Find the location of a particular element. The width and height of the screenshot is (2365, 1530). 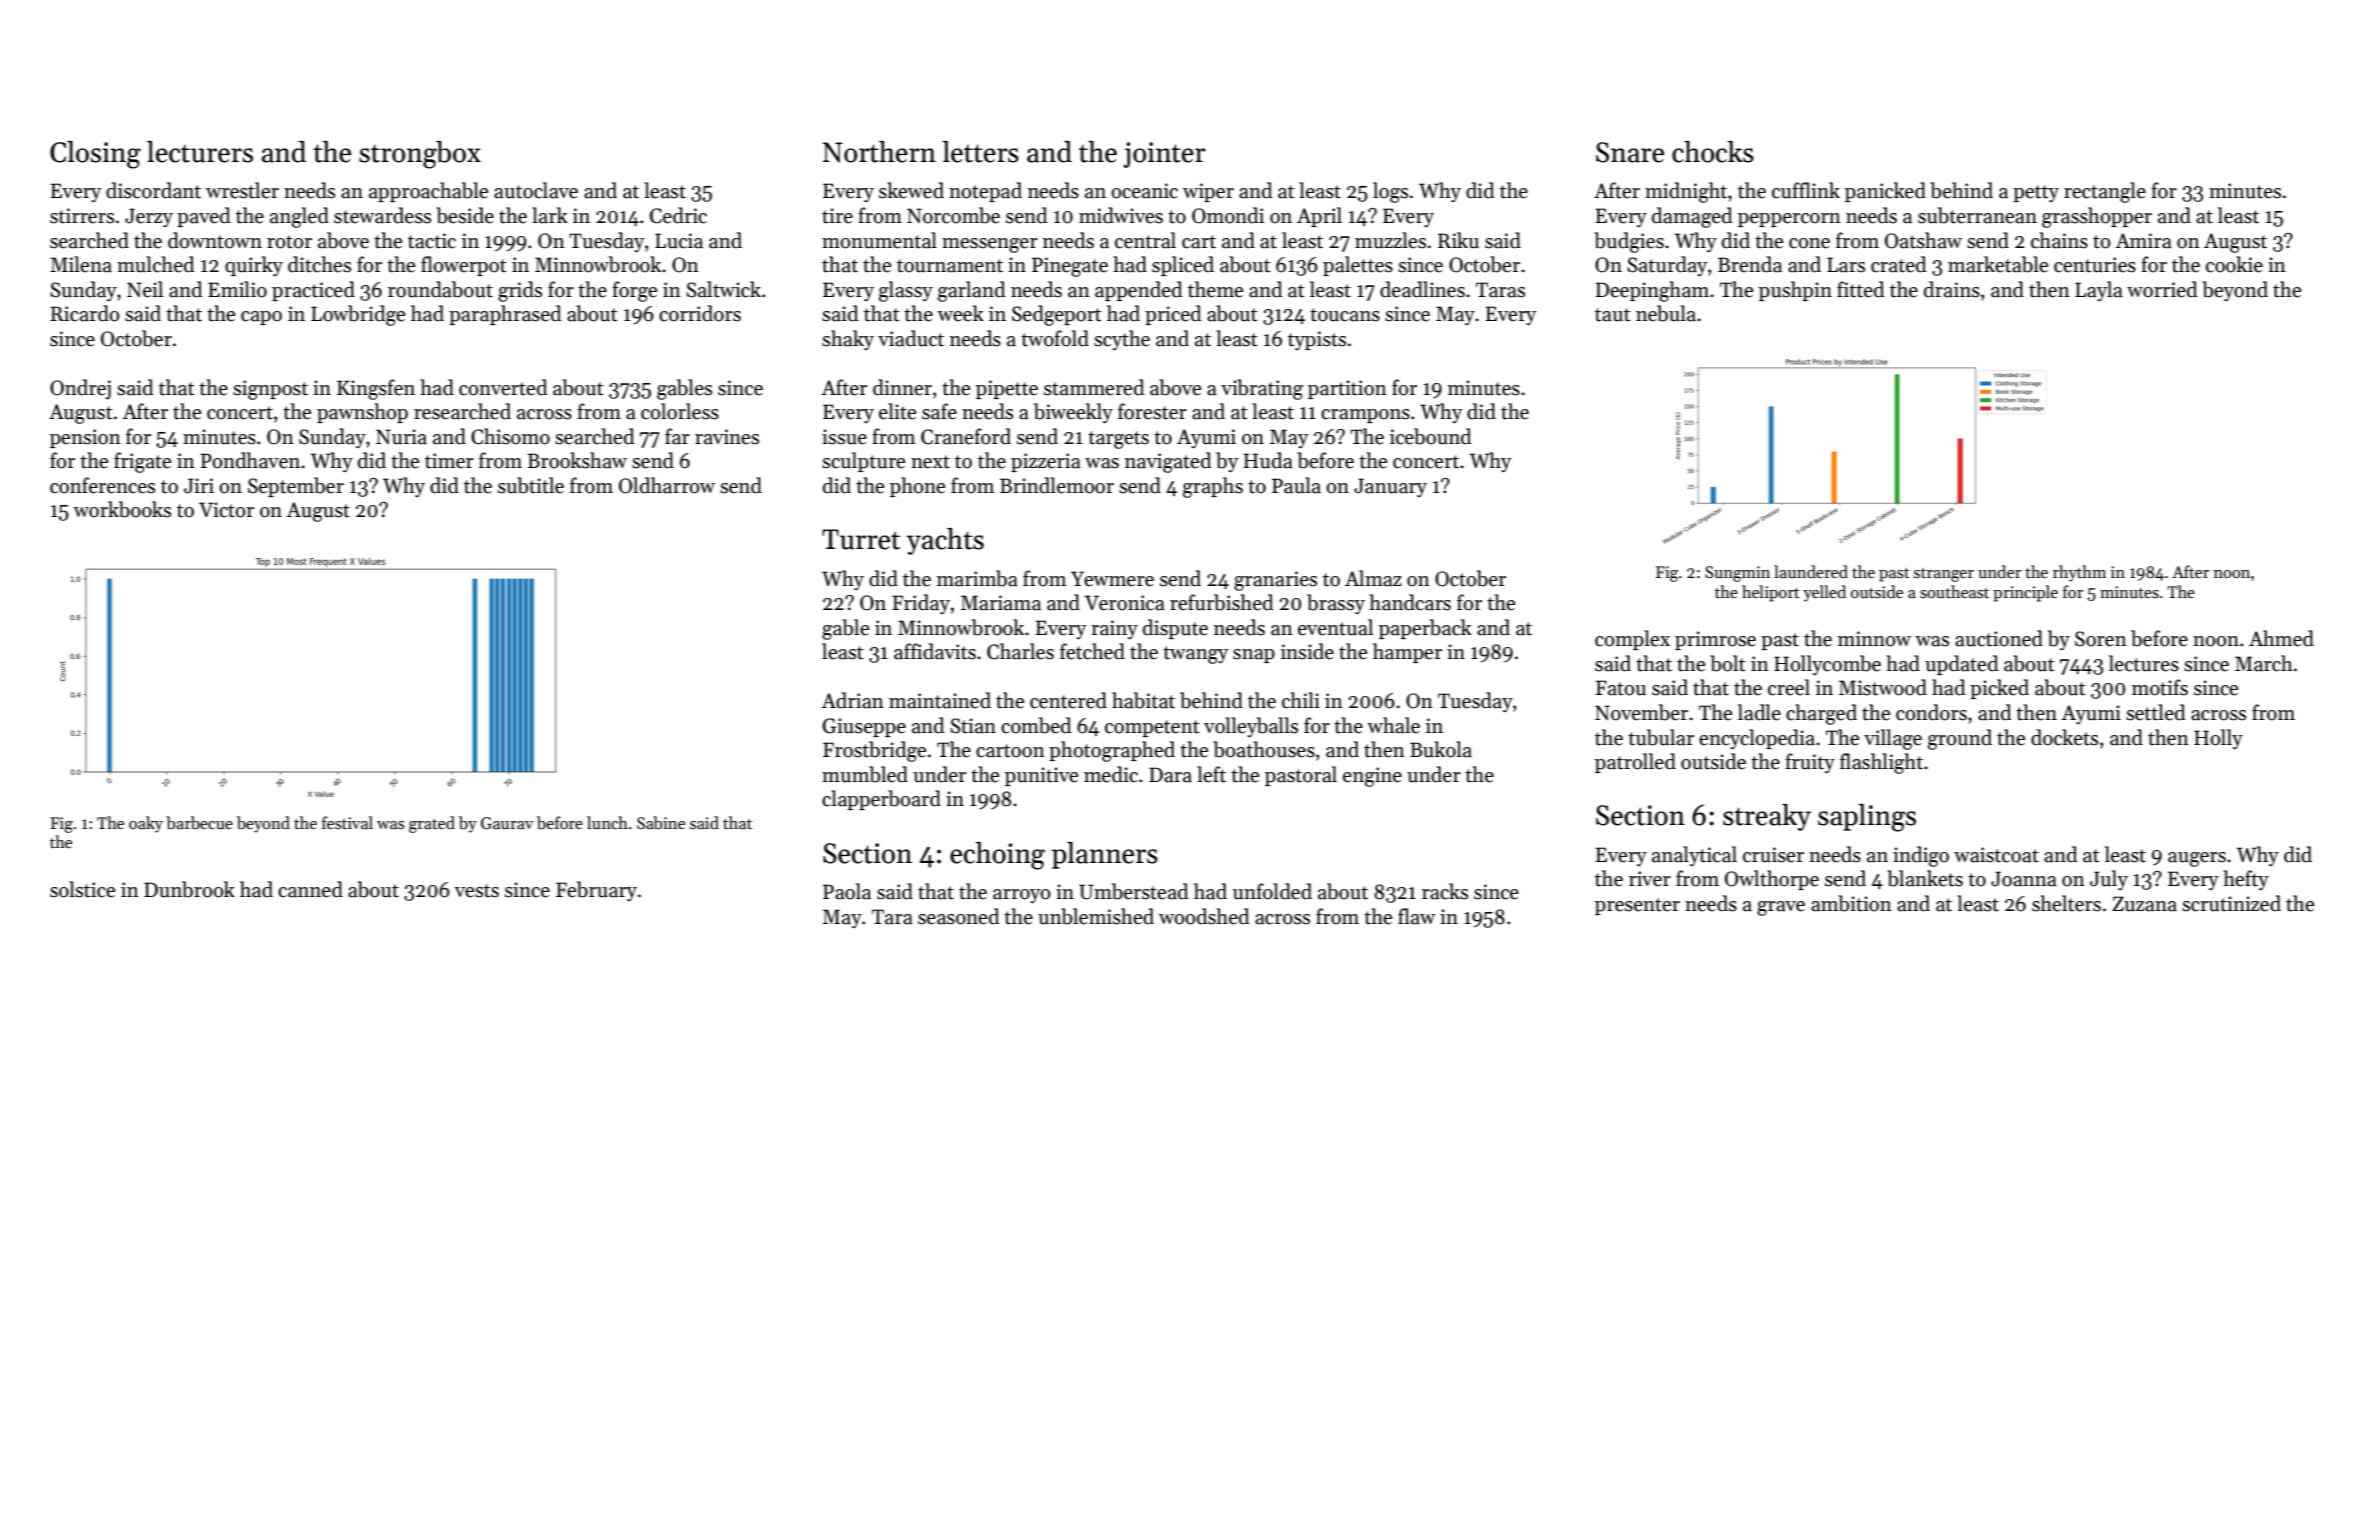

petty is located at coordinates (2036, 193).
